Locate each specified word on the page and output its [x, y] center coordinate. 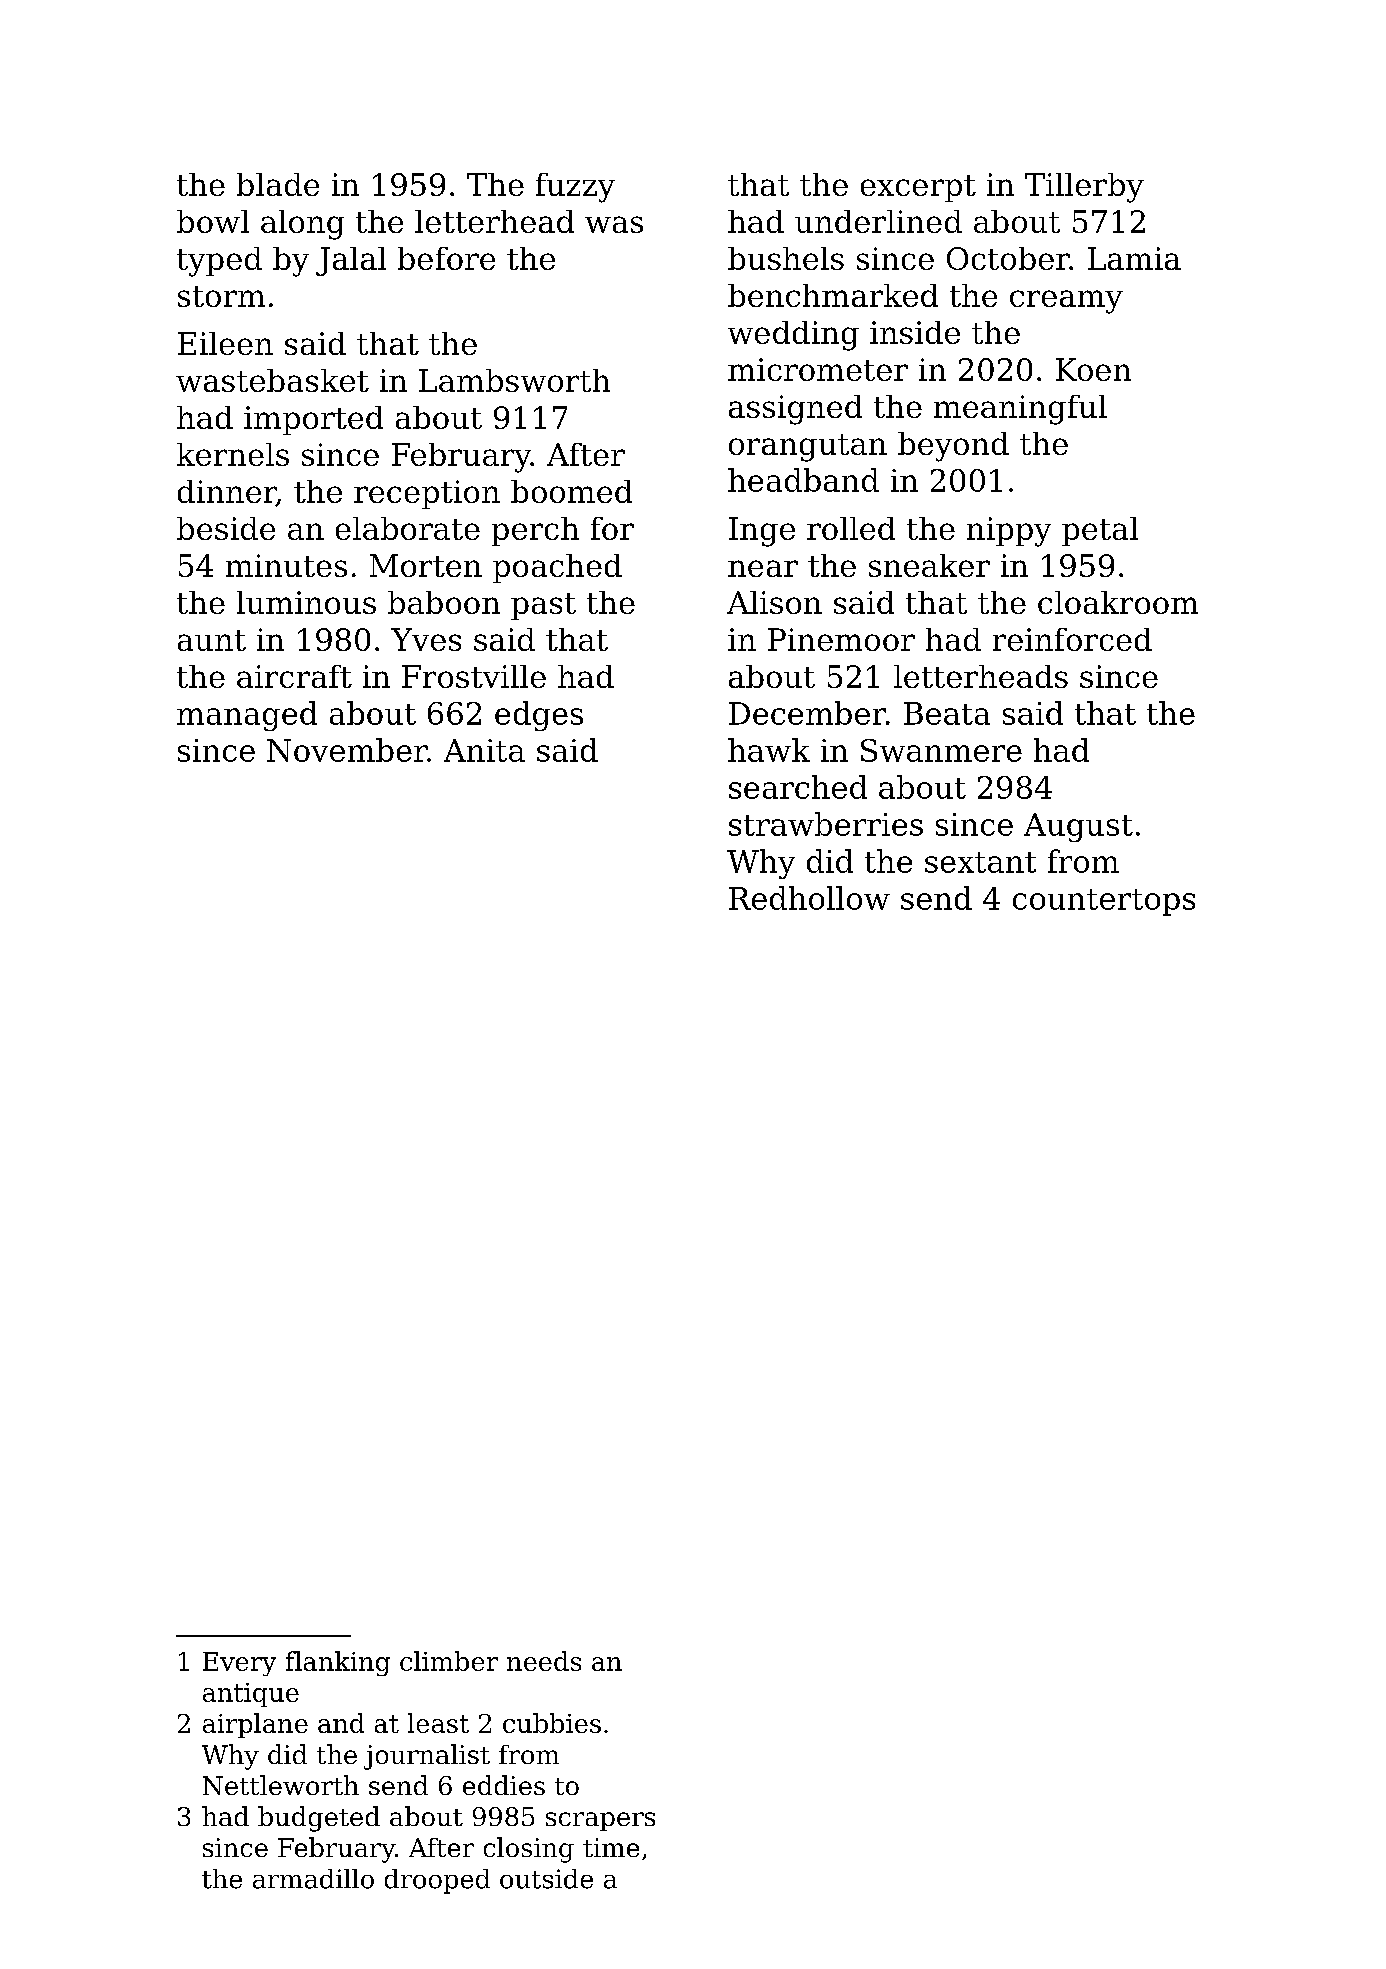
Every [239, 1664]
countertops [1104, 902]
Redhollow [809, 898]
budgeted [319, 1819]
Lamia [1134, 258]
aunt [212, 640]
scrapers [600, 1821]
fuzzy [575, 188]
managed [247, 716]
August [1078, 827]
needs [544, 1661]
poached [557, 568]
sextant [980, 862]
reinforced [1072, 639]
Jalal [351, 261]
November [347, 750]
